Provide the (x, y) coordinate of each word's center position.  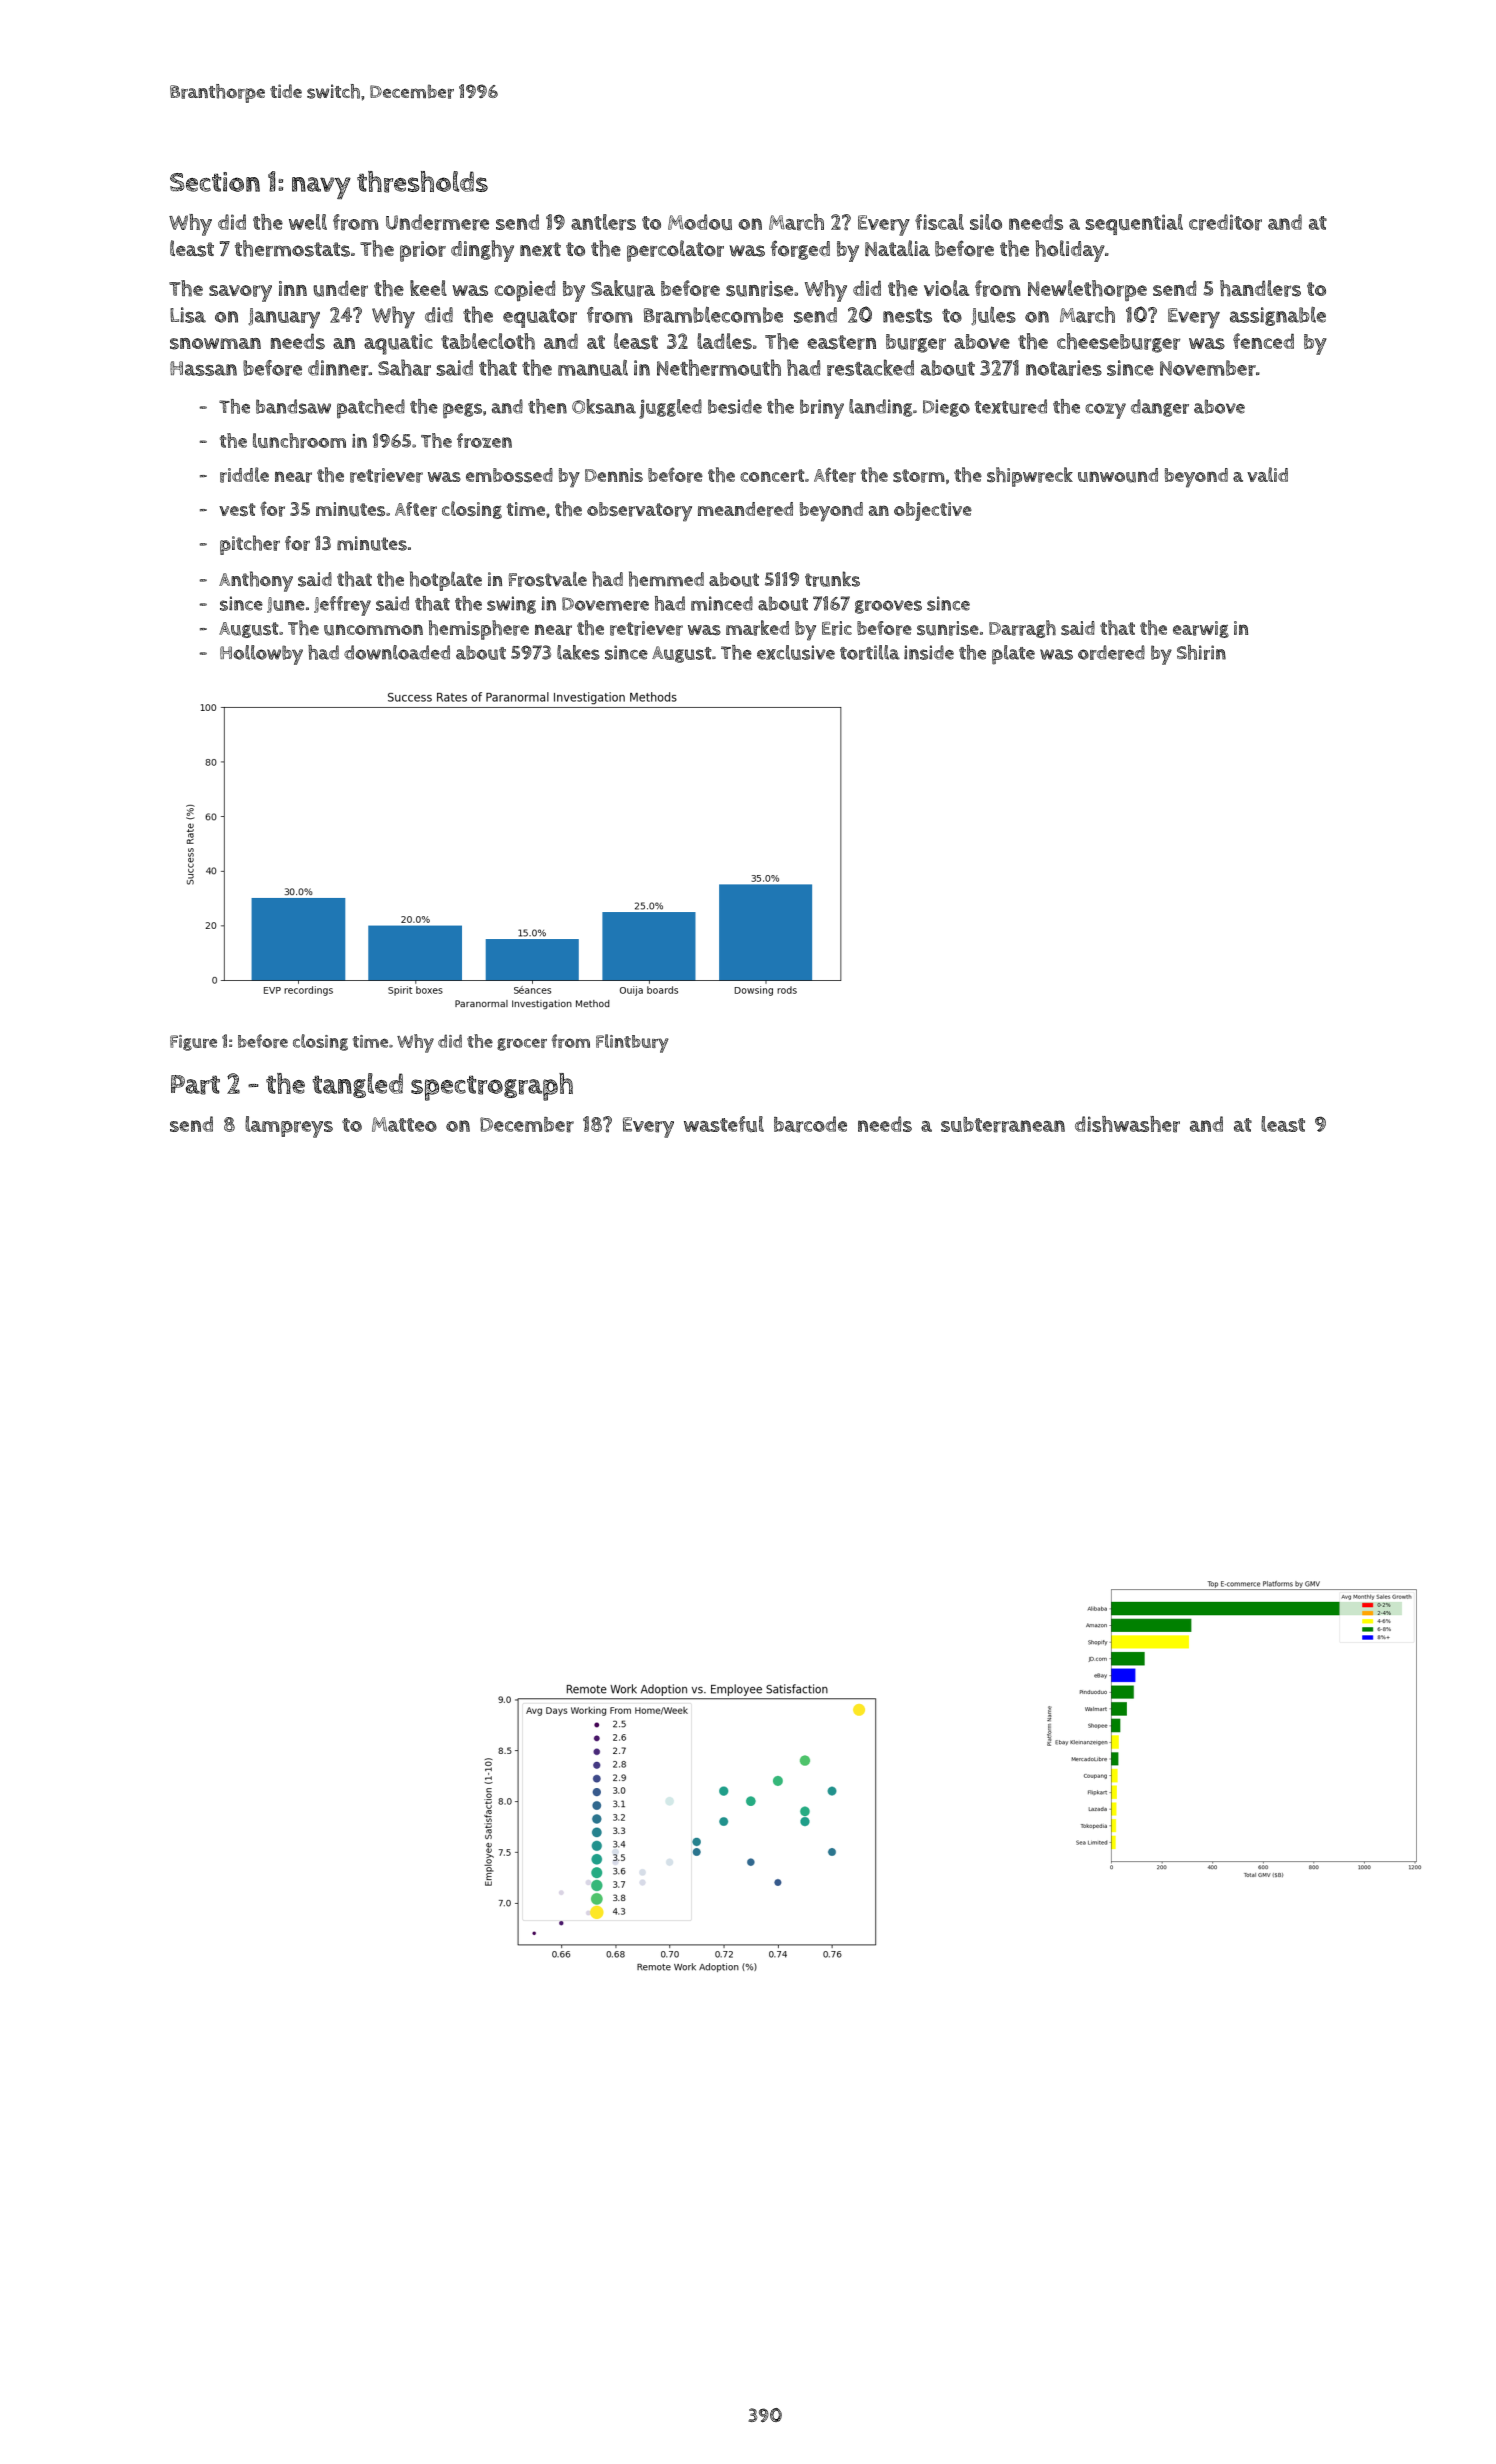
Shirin (1201, 652)
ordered (1111, 652)
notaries (1064, 368)
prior (423, 251)
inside (929, 652)
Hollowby (261, 655)
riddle (244, 475)
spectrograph (492, 1087)
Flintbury (632, 1043)
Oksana (604, 406)
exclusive (796, 652)
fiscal (939, 222)
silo (986, 222)
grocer (522, 1044)
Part (195, 1085)
